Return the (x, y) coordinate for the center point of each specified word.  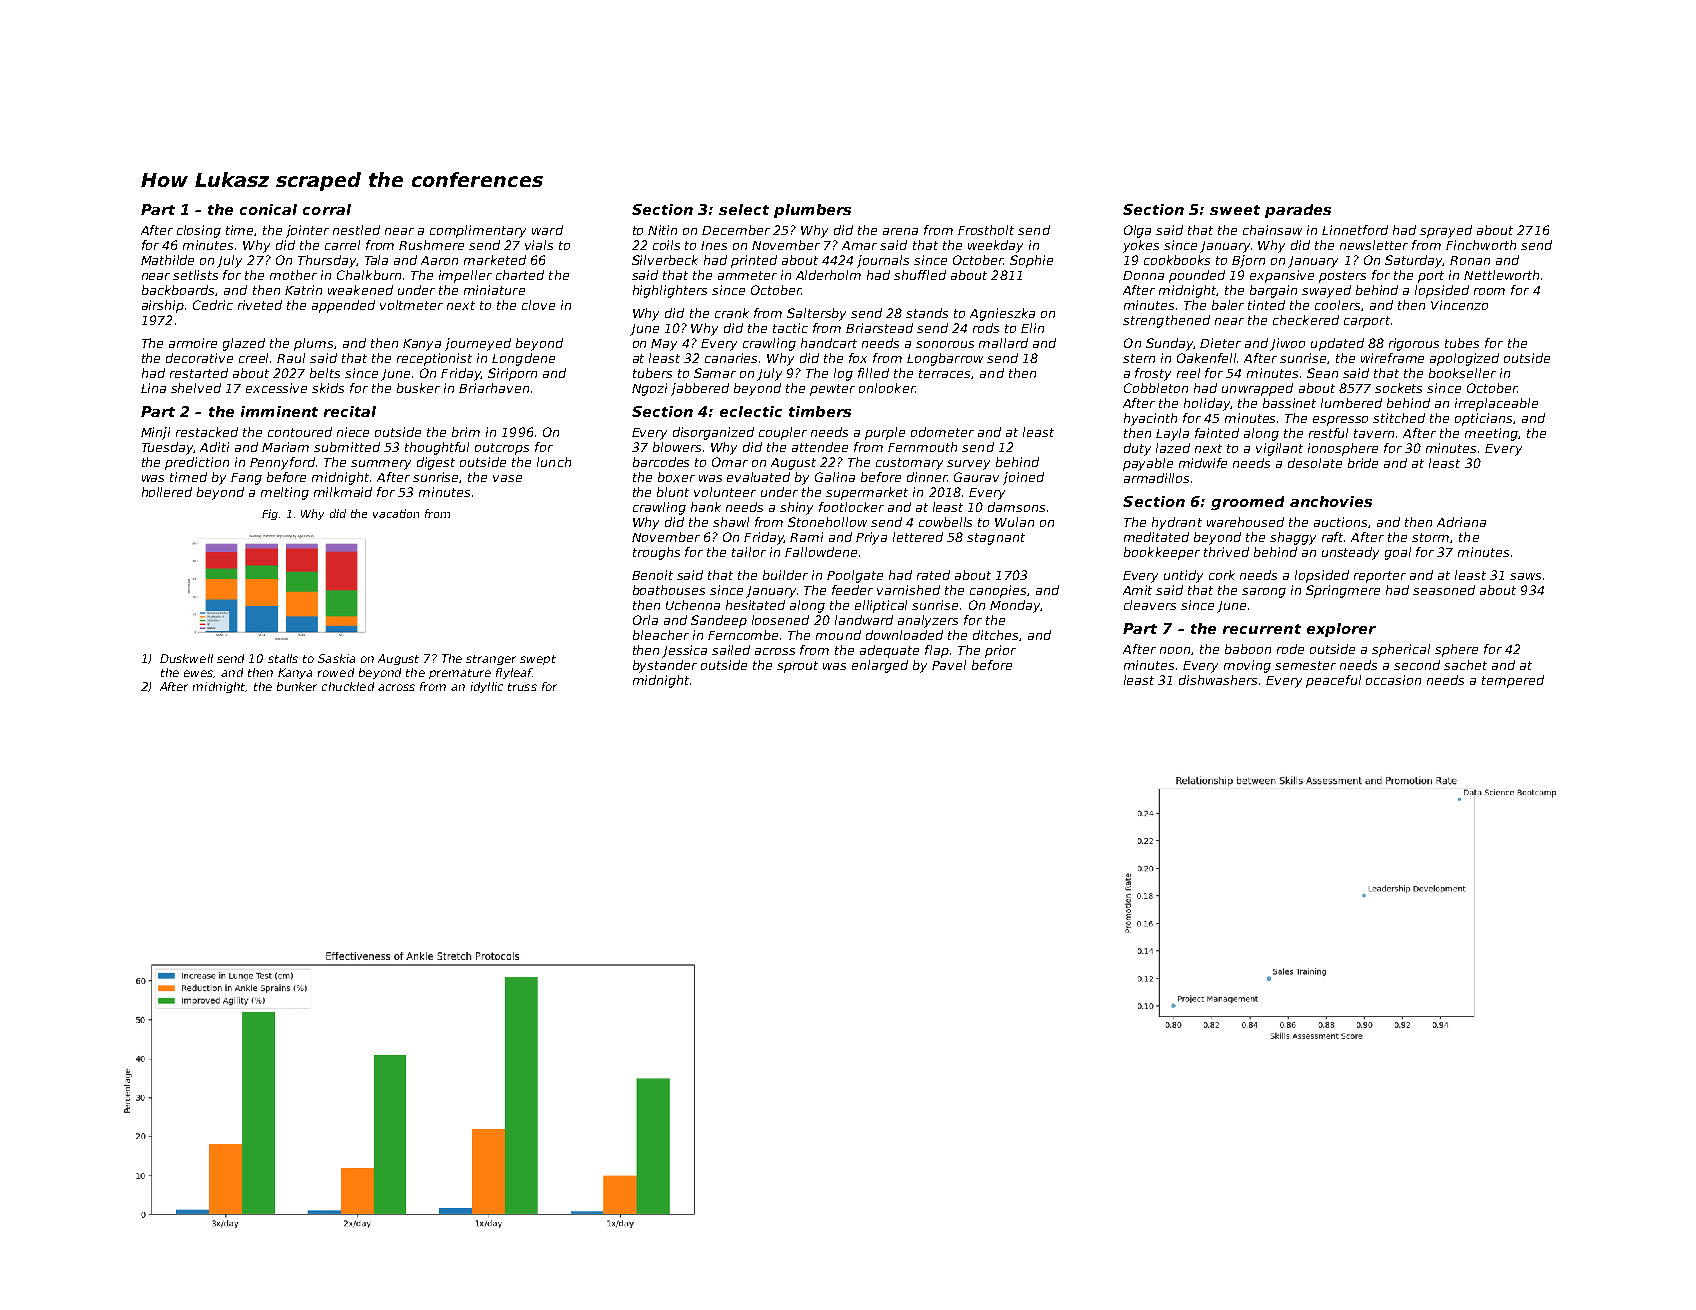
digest (436, 463)
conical (268, 209)
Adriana (1461, 522)
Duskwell (186, 658)
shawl (731, 522)
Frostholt (986, 230)
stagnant (996, 539)
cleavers (1150, 605)
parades (1298, 211)
